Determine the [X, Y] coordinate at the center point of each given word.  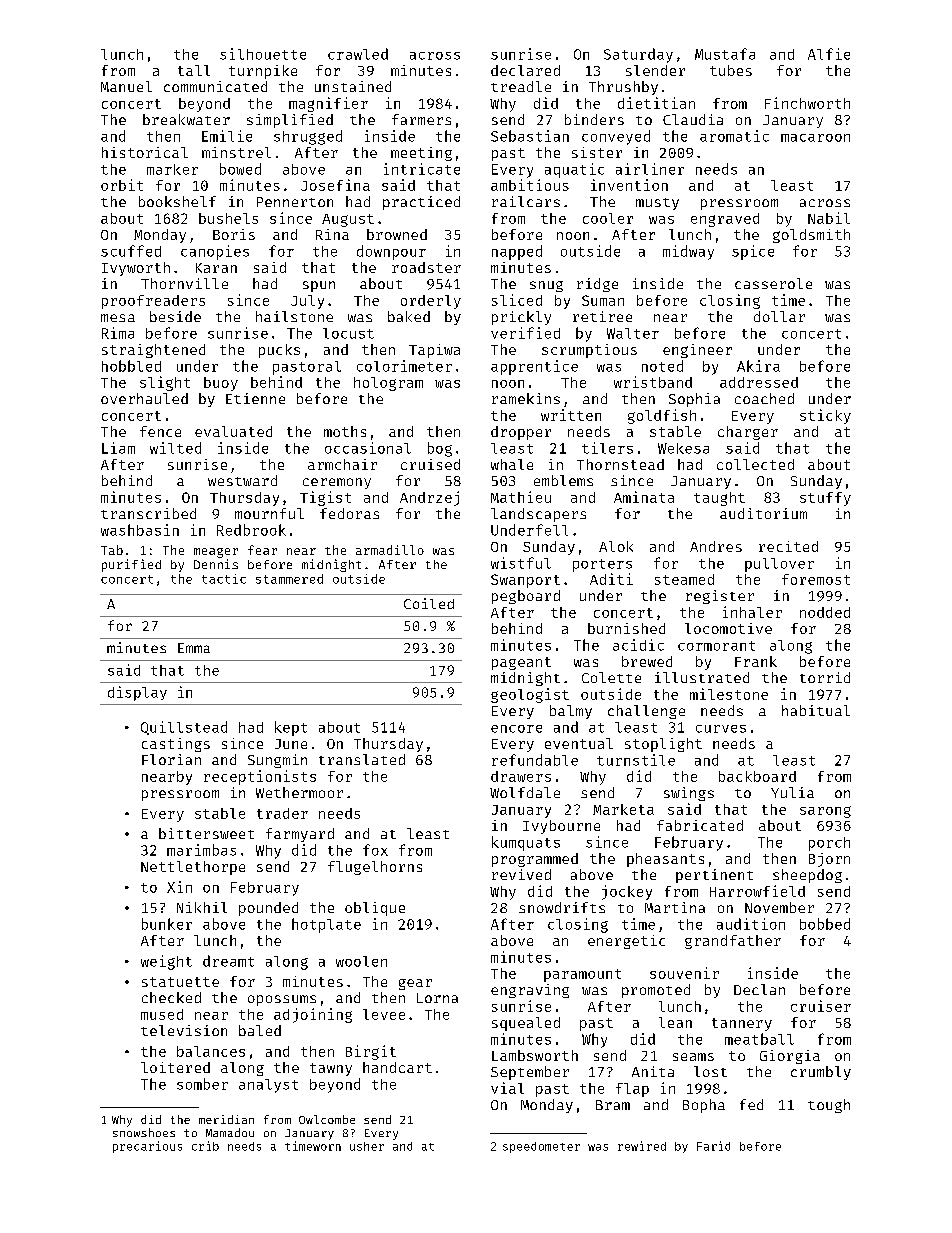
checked [171, 997]
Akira [758, 366]
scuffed [131, 251]
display [137, 693]
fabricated [700, 825]
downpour [391, 252]
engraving [530, 991]
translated [362, 759]
